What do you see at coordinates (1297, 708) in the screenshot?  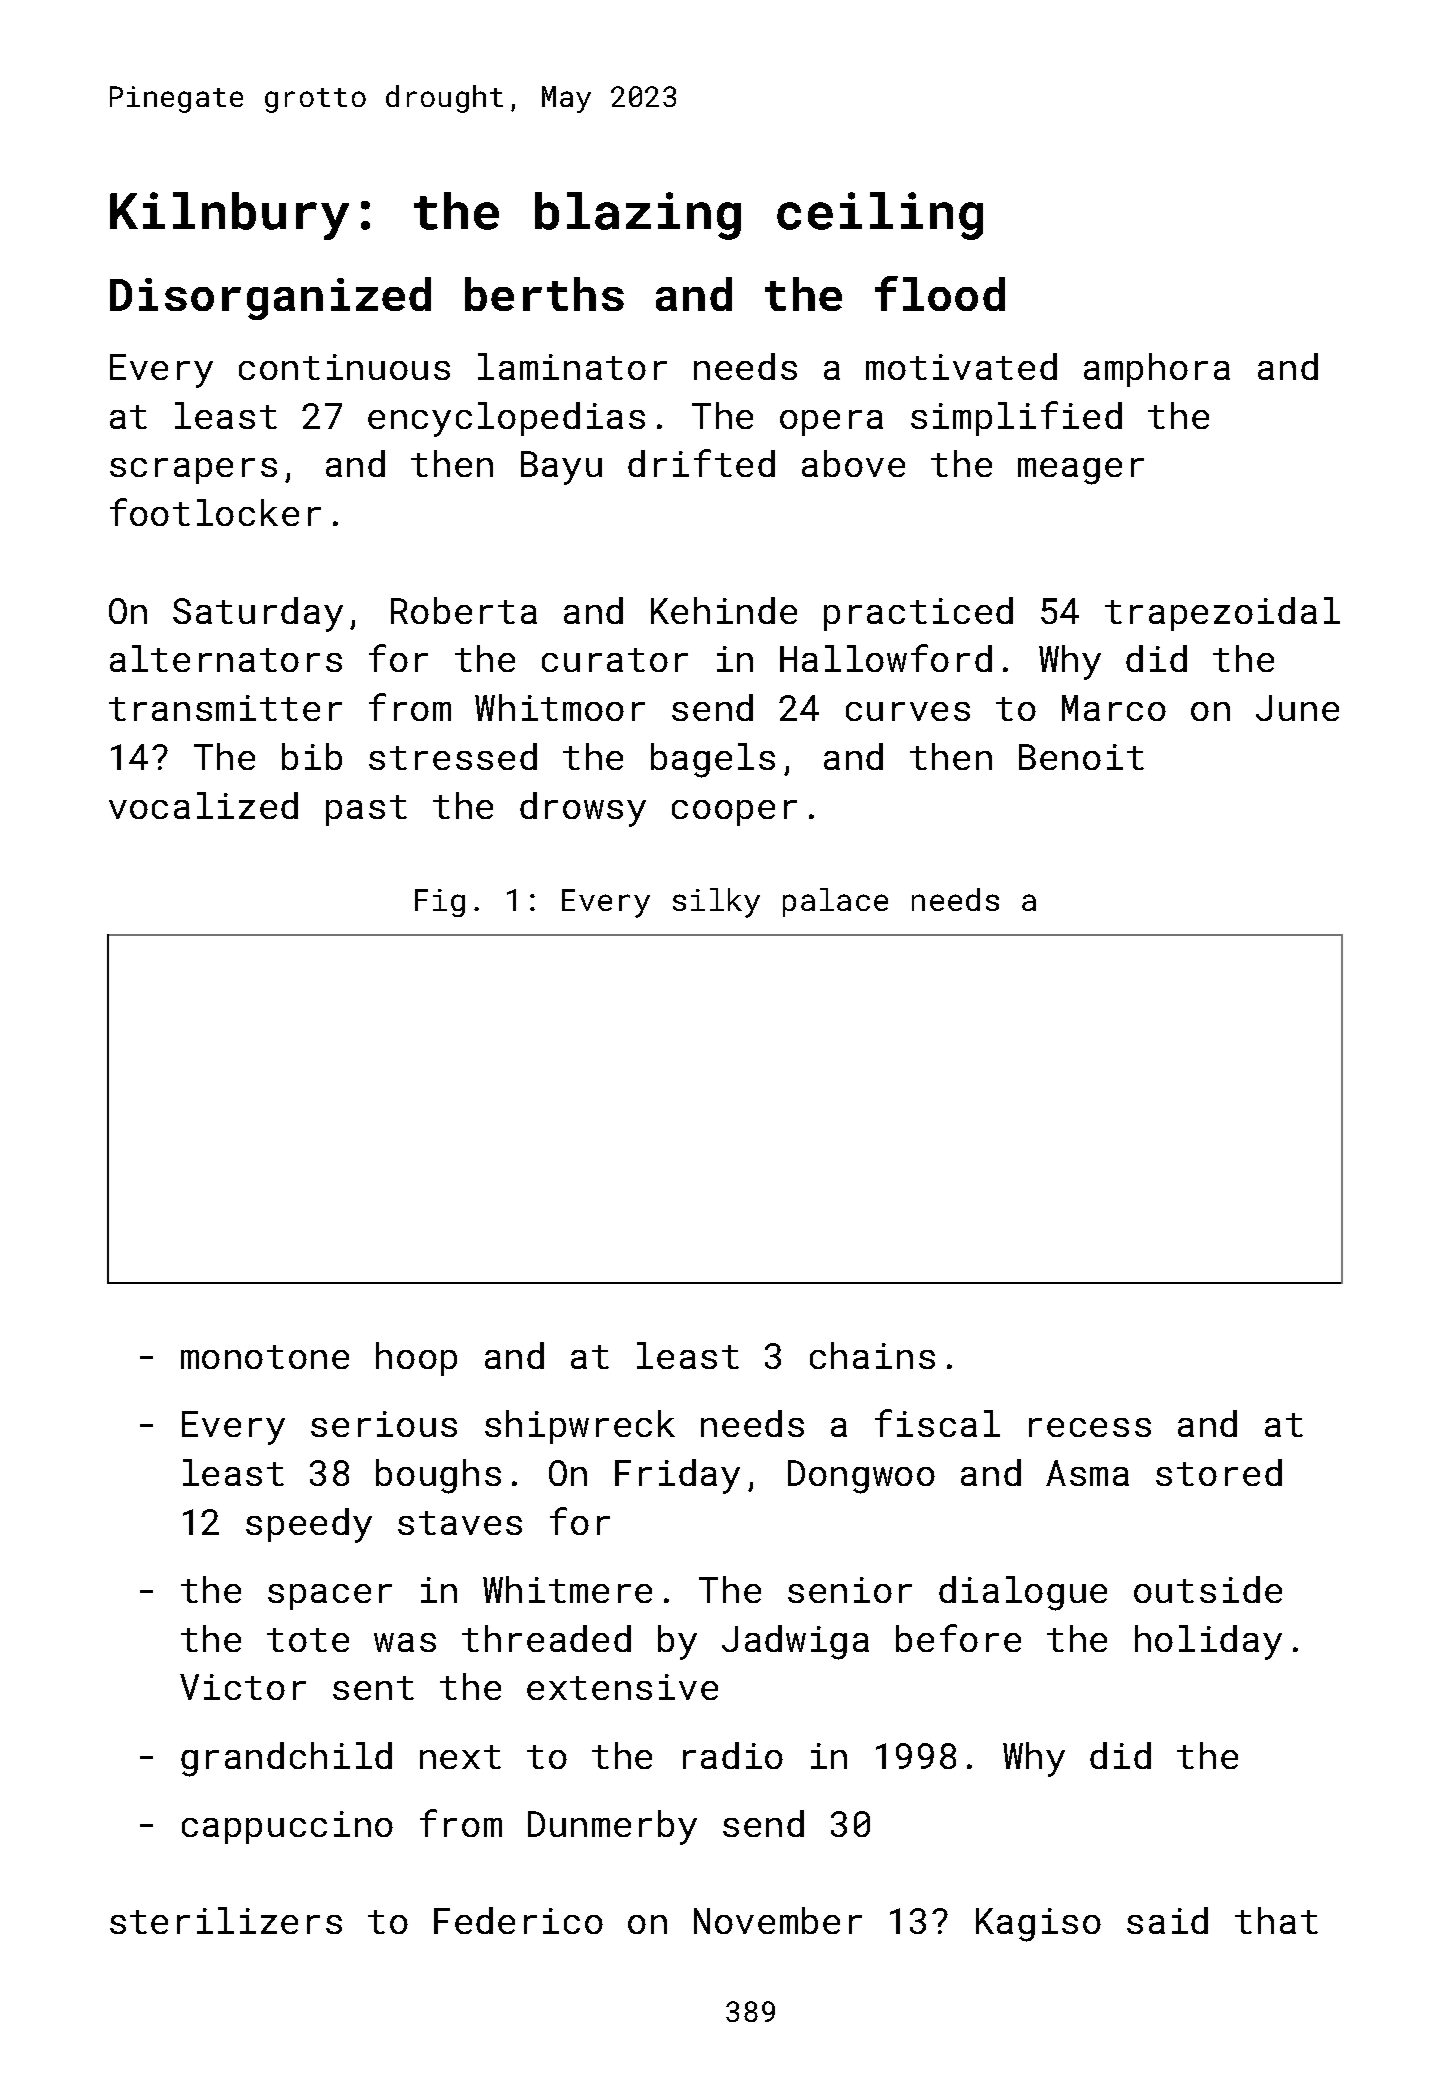 I see `June` at bounding box center [1297, 708].
